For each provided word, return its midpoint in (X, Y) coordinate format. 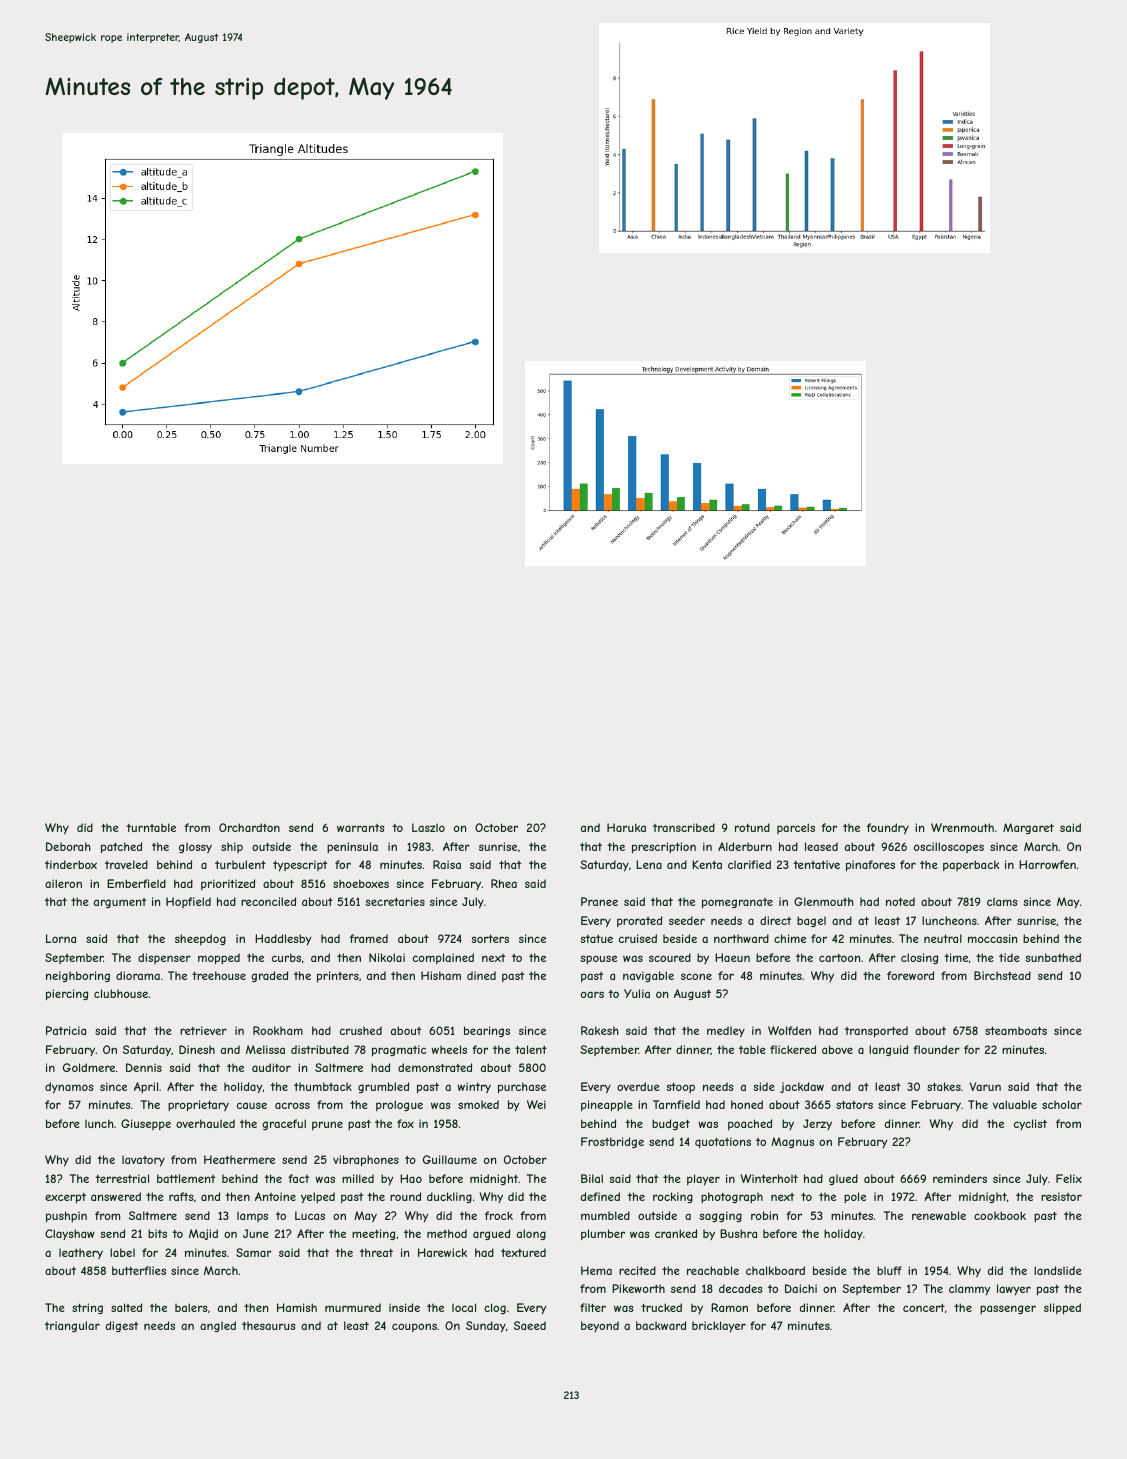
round (405, 1196)
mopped (219, 958)
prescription (664, 847)
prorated (639, 921)
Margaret (1028, 828)
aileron (63, 883)
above (837, 1049)
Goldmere (89, 1067)
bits (157, 1233)
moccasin (992, 938)
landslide (1058, 1270)
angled (218, 1326)
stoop (680, 1087)
